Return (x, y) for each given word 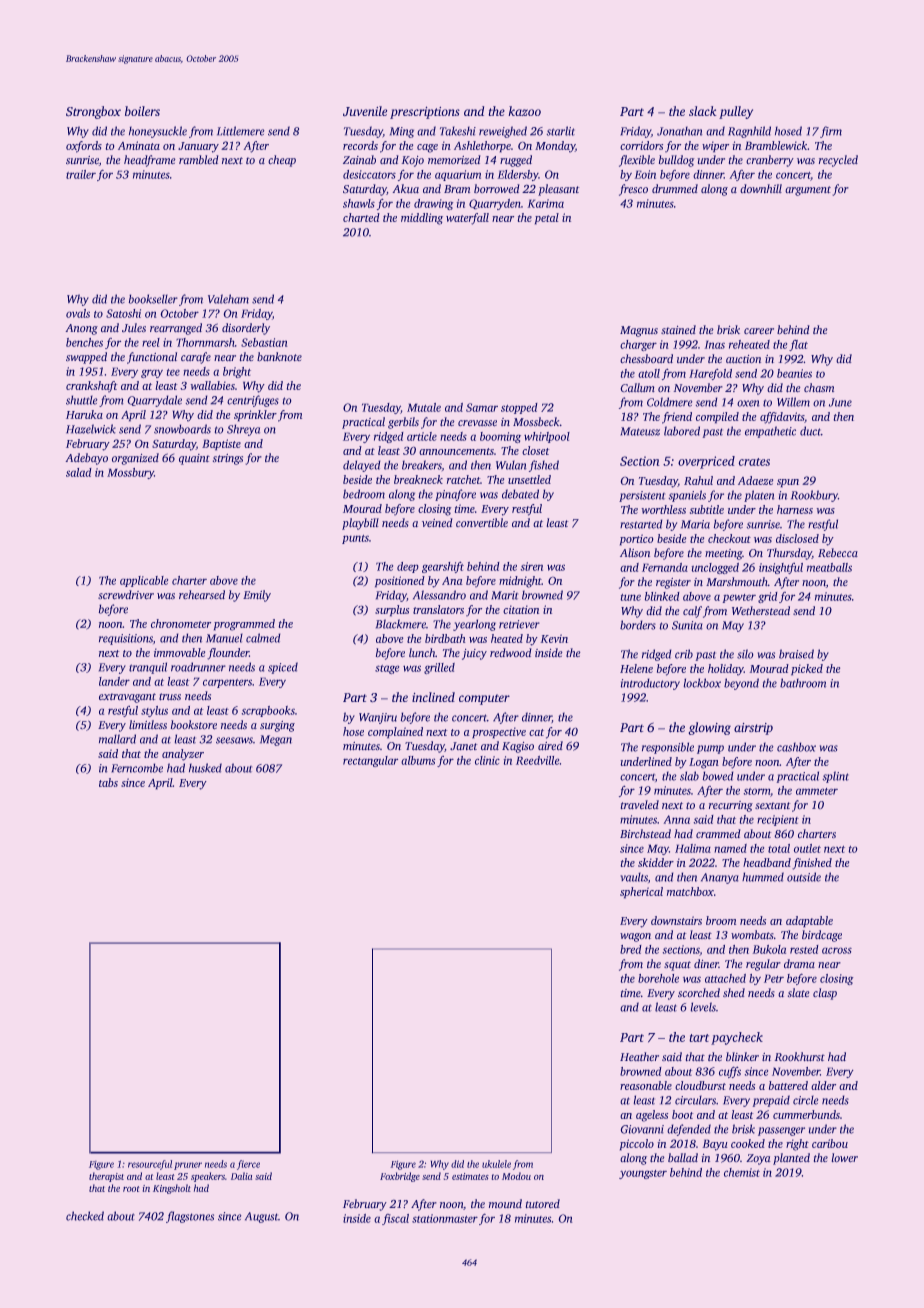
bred (631, 949)
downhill (761, 188)
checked (85, 1216)
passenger (781, 1131)
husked (205, 768)
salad (79, 472)
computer (484, 699)
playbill (360, 524)
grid (768, 597)
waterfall (467, 219)
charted (361, 217)
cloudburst (700, 1085)
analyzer (183, 755)
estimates (470, 1176)
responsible (668, 748)
